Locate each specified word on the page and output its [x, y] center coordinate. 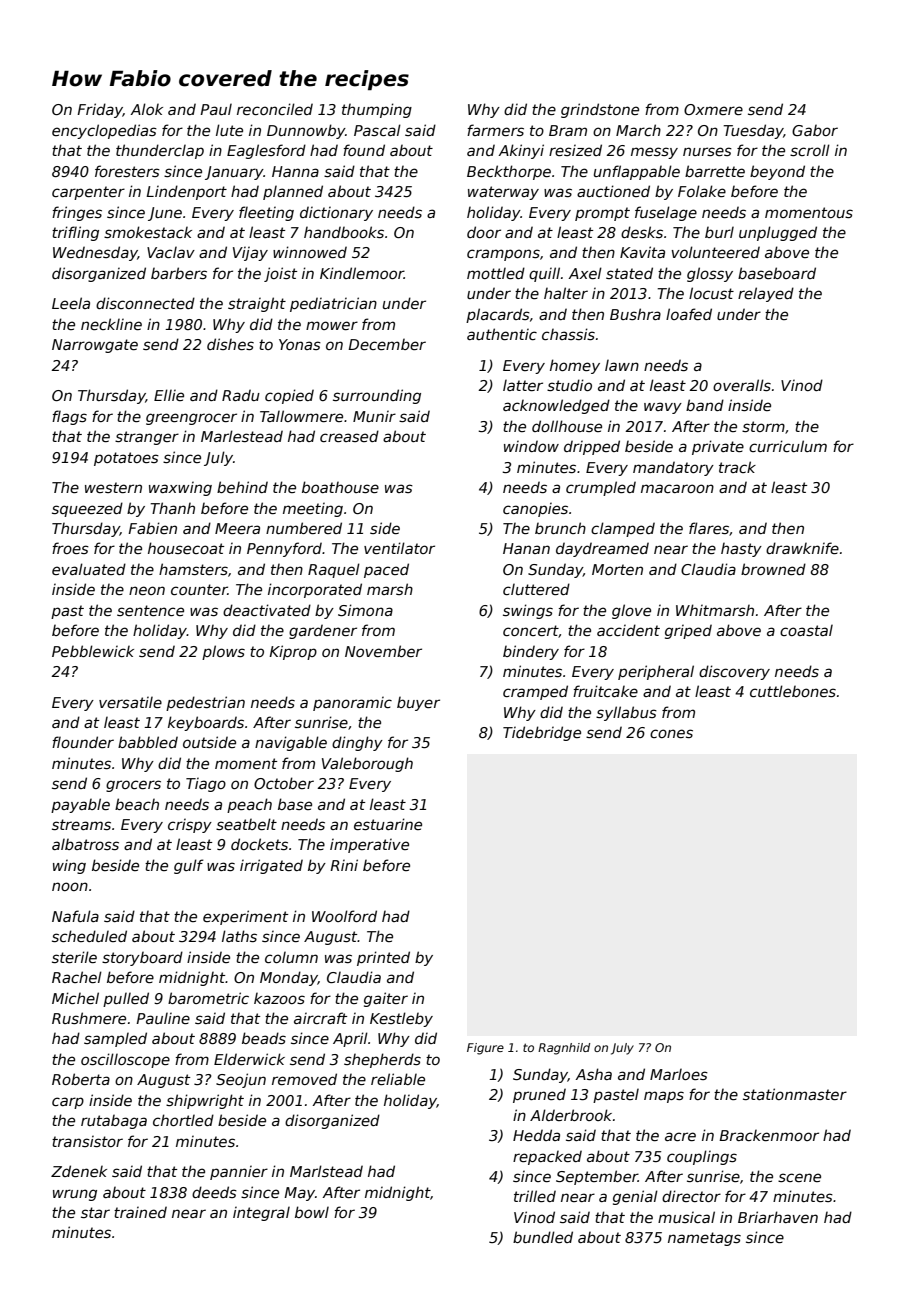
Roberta [81, 1079]
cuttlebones [793, 691]
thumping [377, 110]
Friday [100, 110]
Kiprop [293, 652]
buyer [418, 704]
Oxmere [713, 109]
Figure [485, 1049]
